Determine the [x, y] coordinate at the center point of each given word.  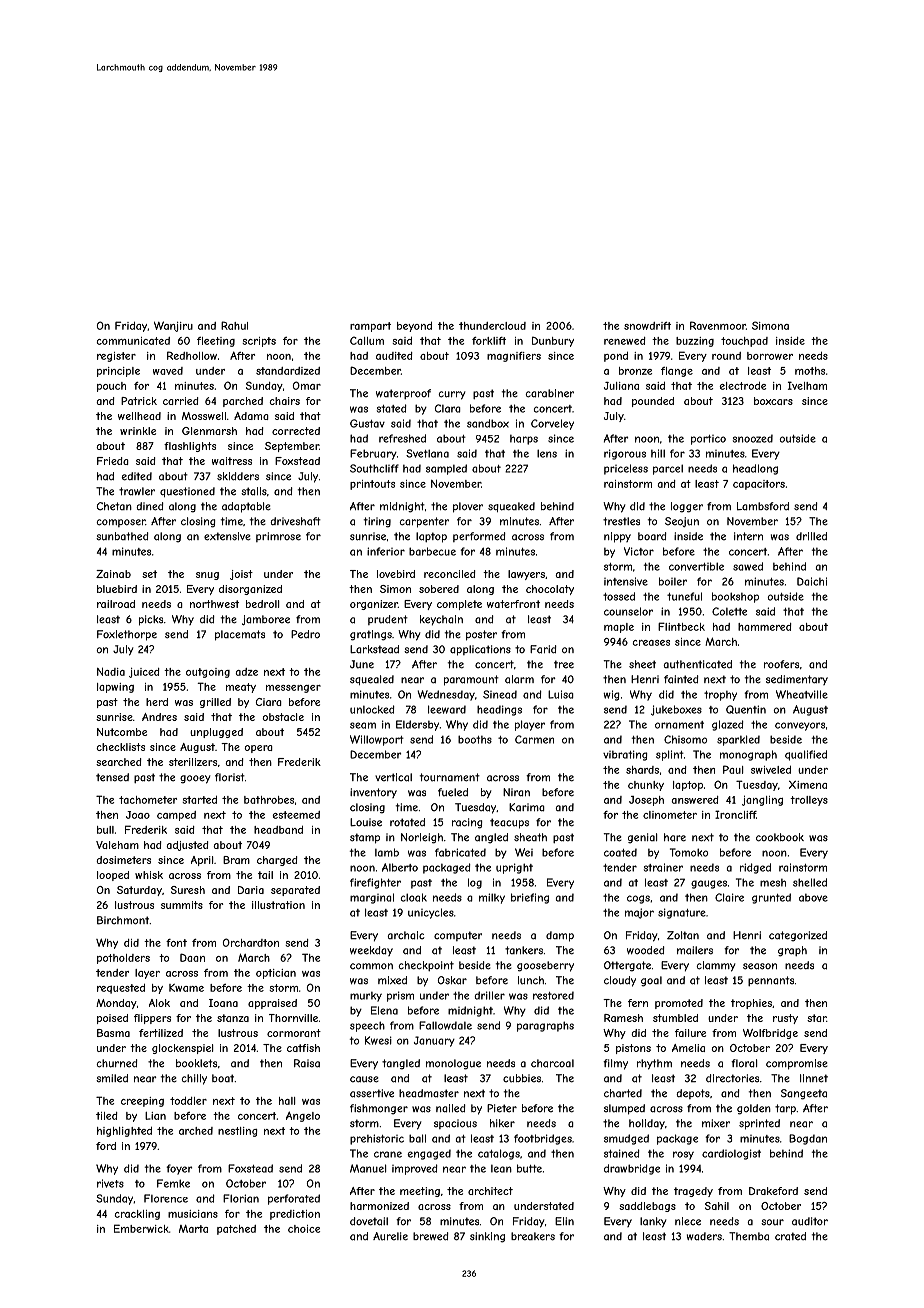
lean [501, 1169]
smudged [626, 1139]
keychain [441, 620]
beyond [414, 327]
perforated [294, 1199]
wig [611, 695]
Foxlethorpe [127, 635]
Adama [251, 416]
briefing [530, 898]
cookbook [780, 837]
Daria [251, 890]
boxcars [773, 401]
